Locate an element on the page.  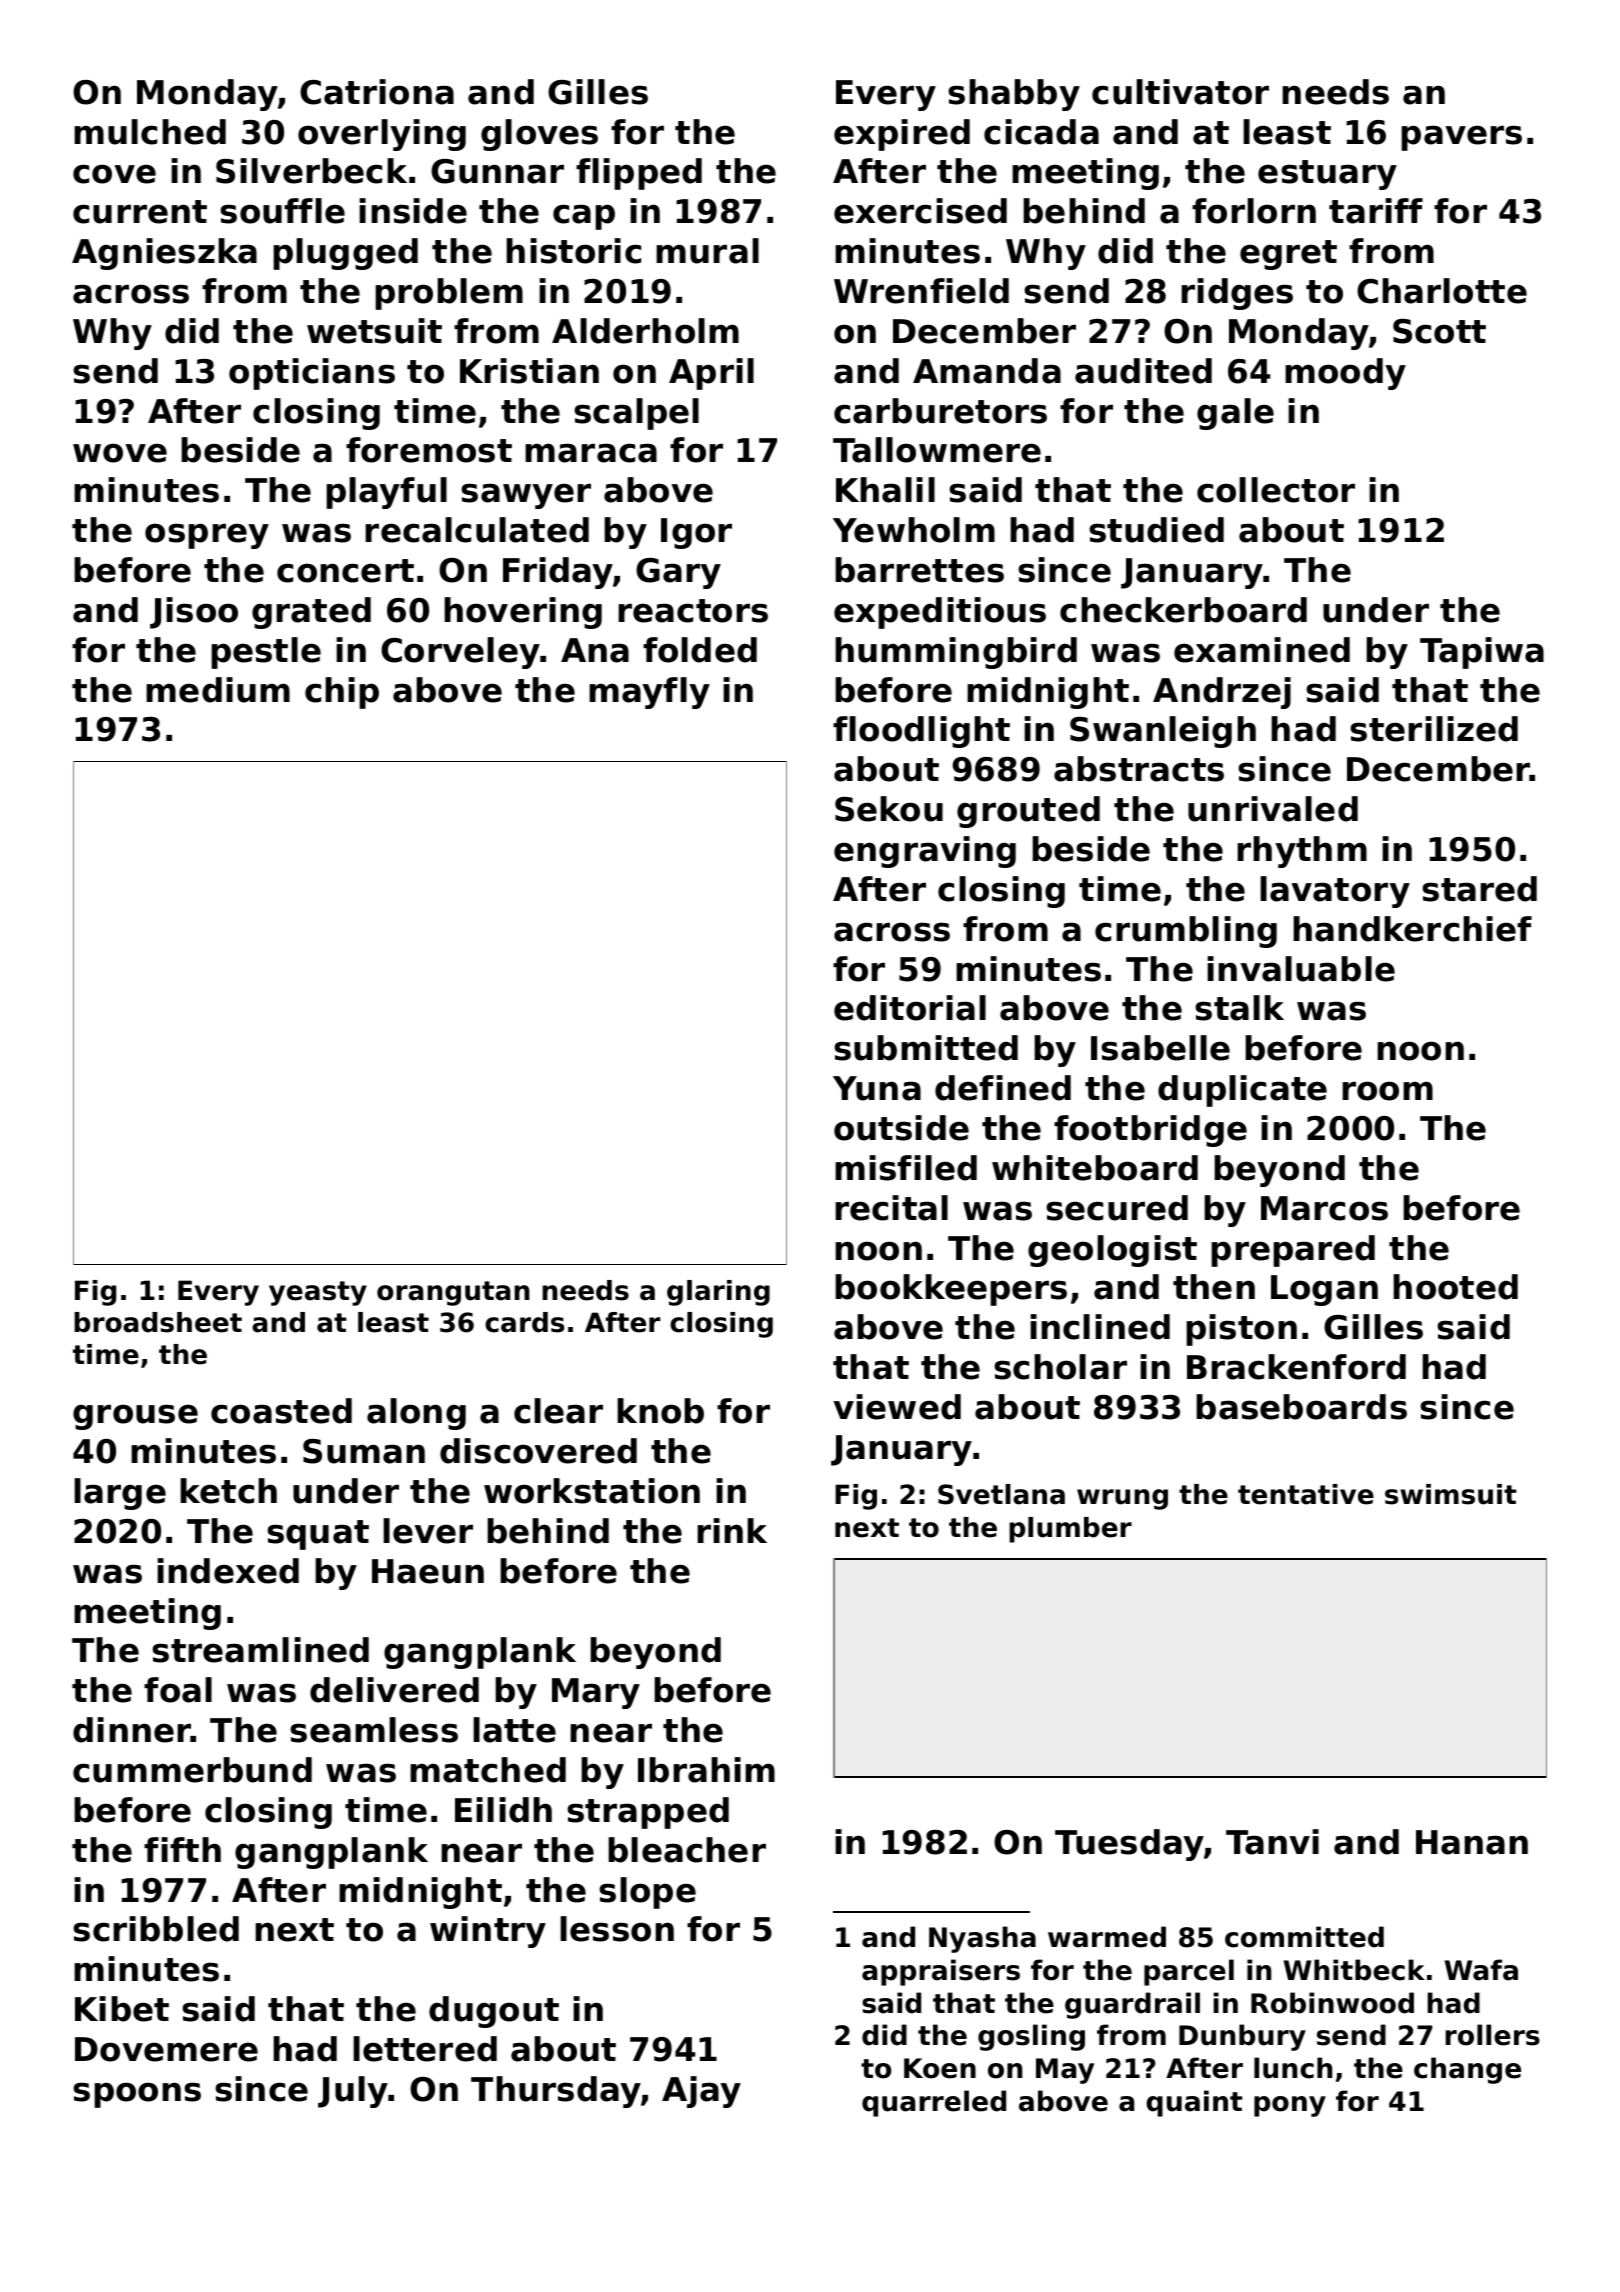
cummerbund is located at coordinates (192, 1770).
